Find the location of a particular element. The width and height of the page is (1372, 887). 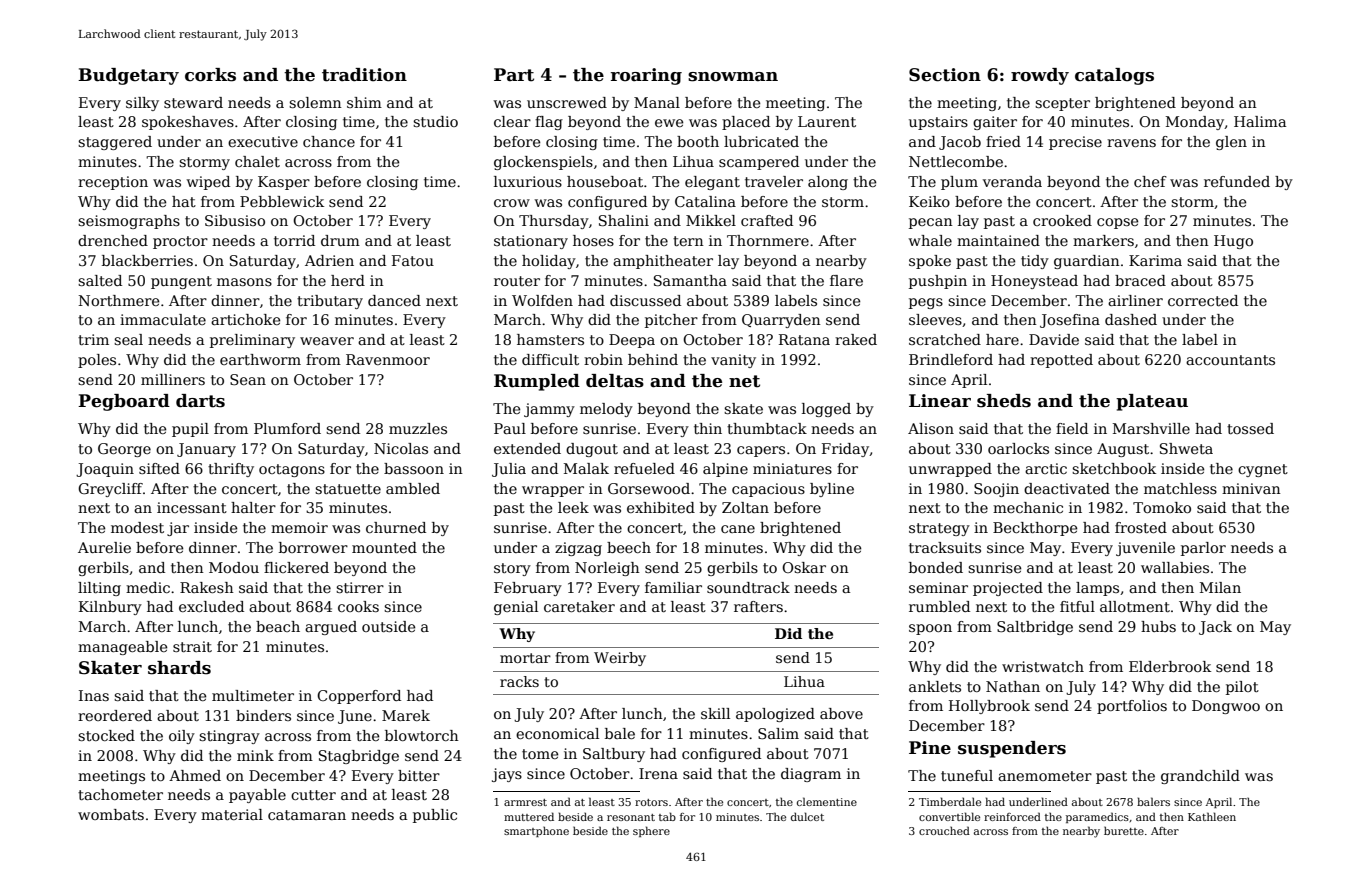

Elderbrook is located at coordinates (1170, 666).
